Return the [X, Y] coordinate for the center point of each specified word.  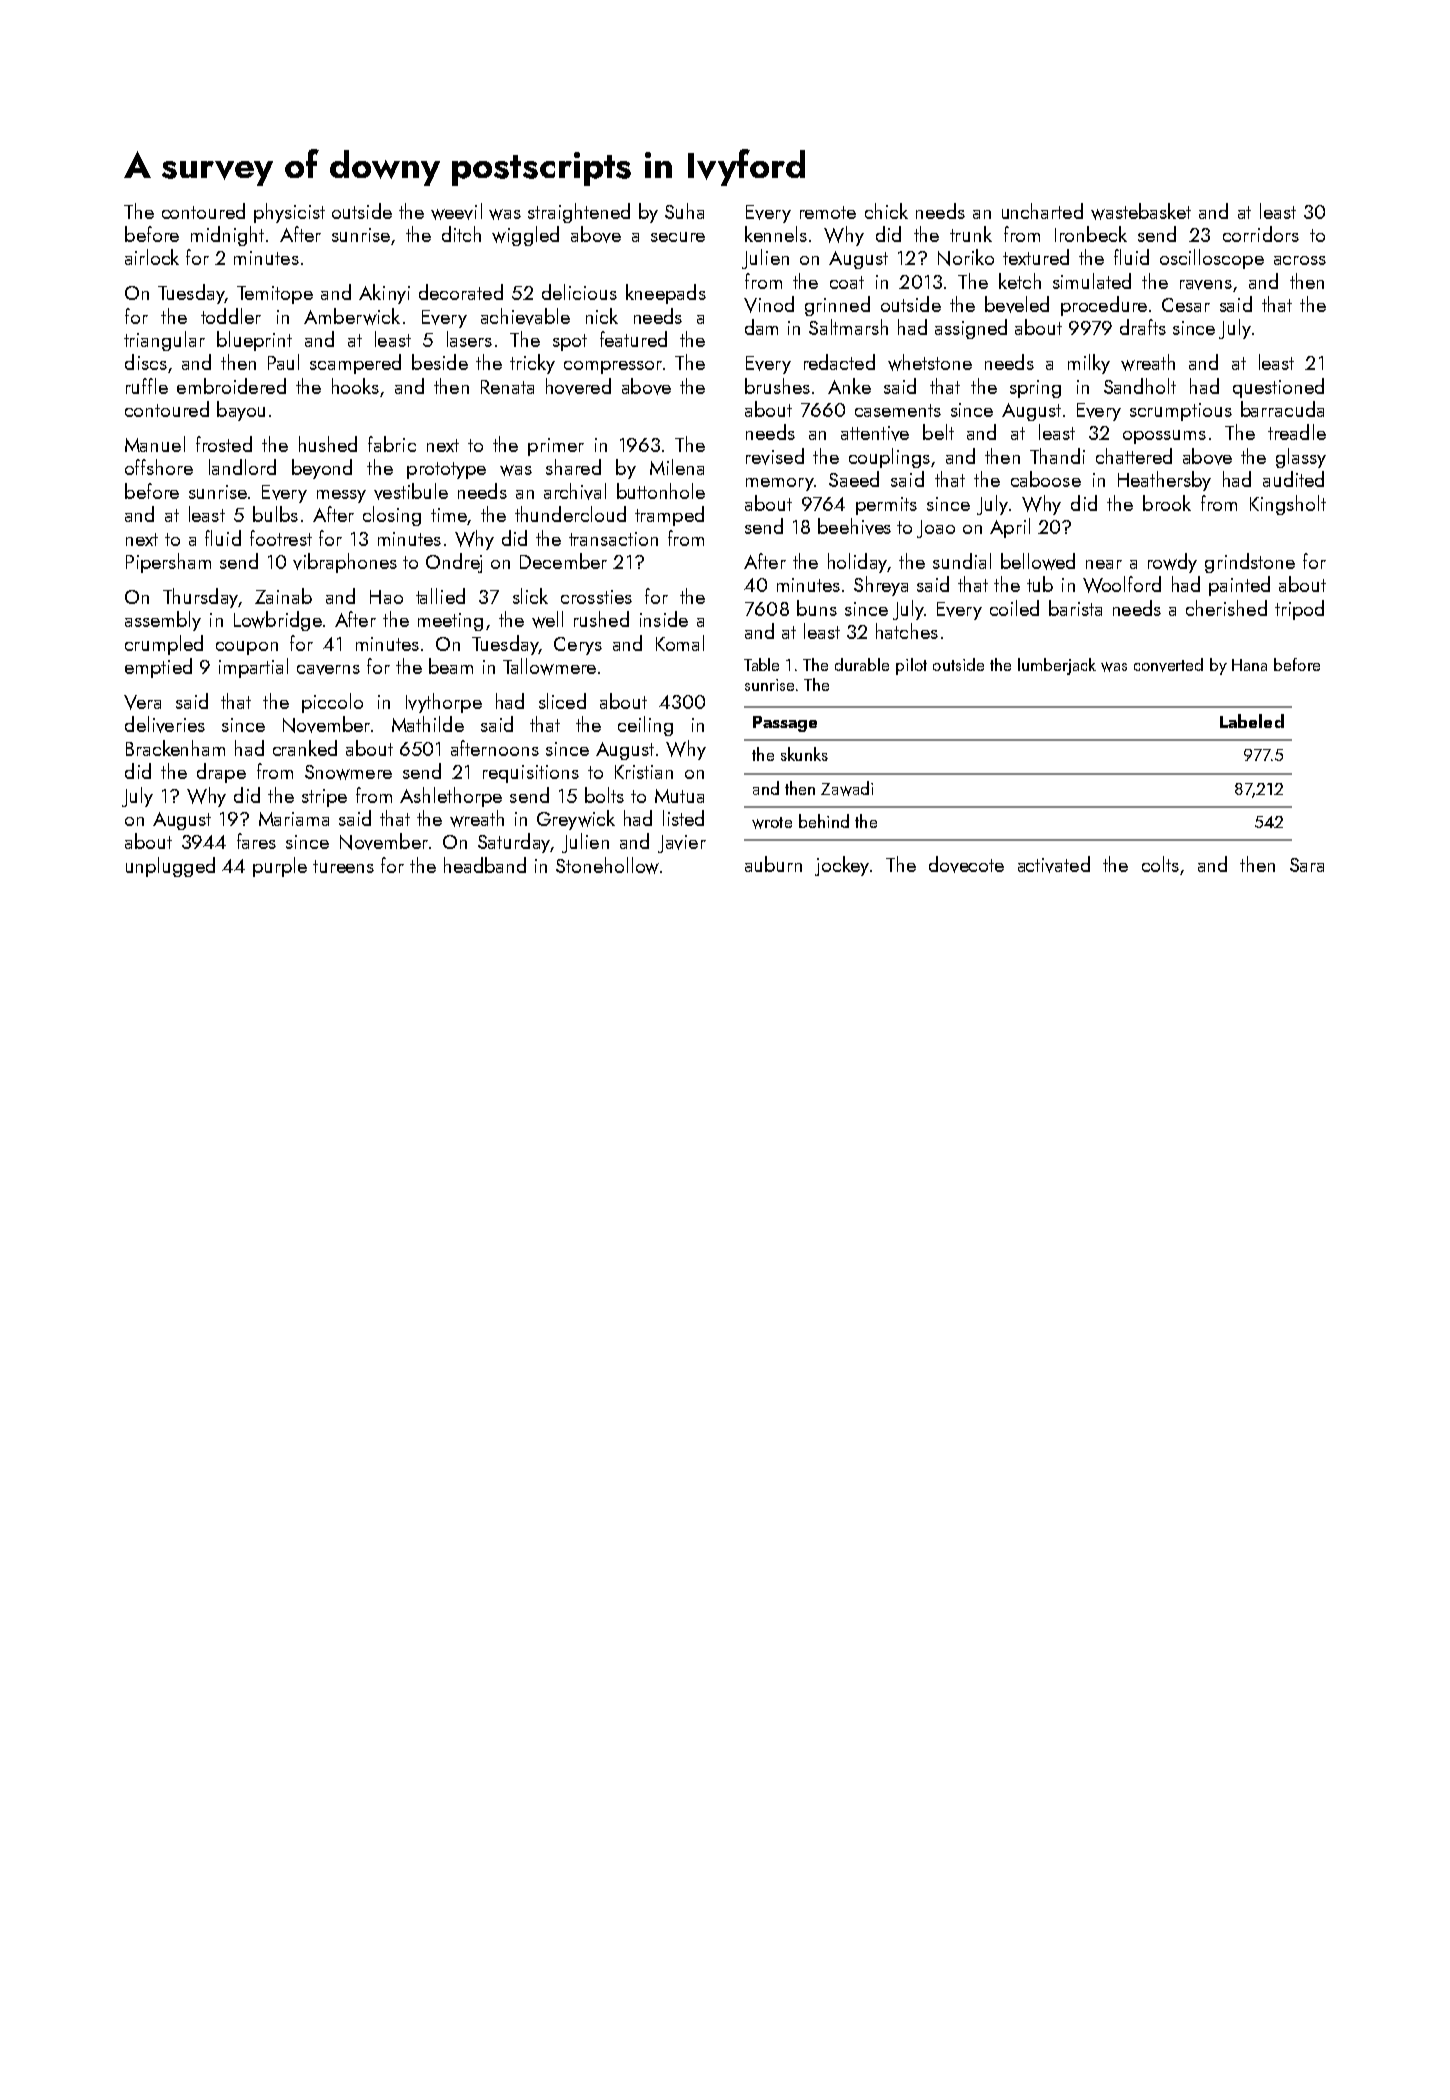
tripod [1299, 610]
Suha [684, 211]
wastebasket [1141, 211]
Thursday [200, 598]
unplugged [170, 867]
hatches [907, 631]
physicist [289, 213]
